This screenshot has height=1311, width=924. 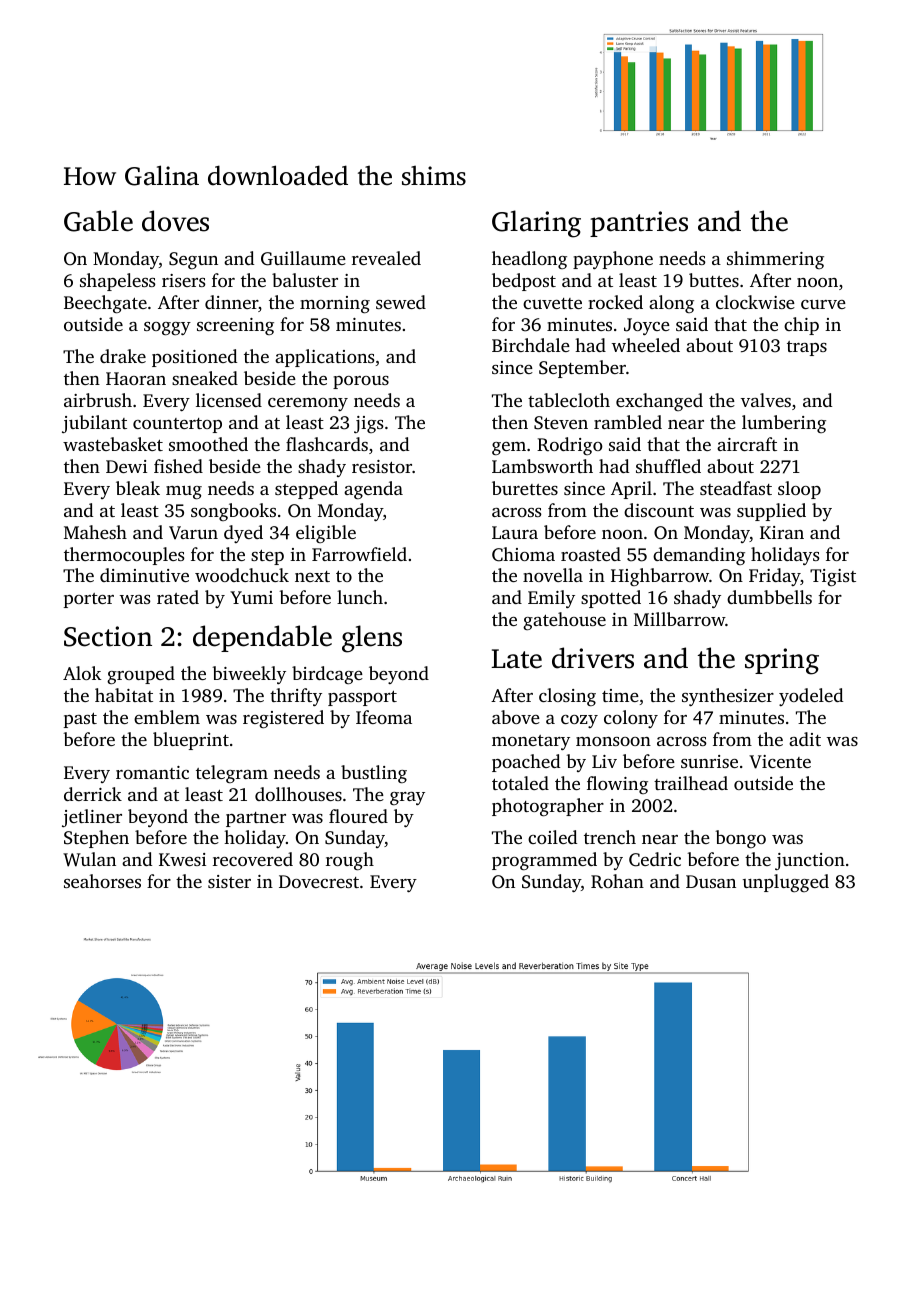 I want to click on traps, so click(x=807, y=348).
